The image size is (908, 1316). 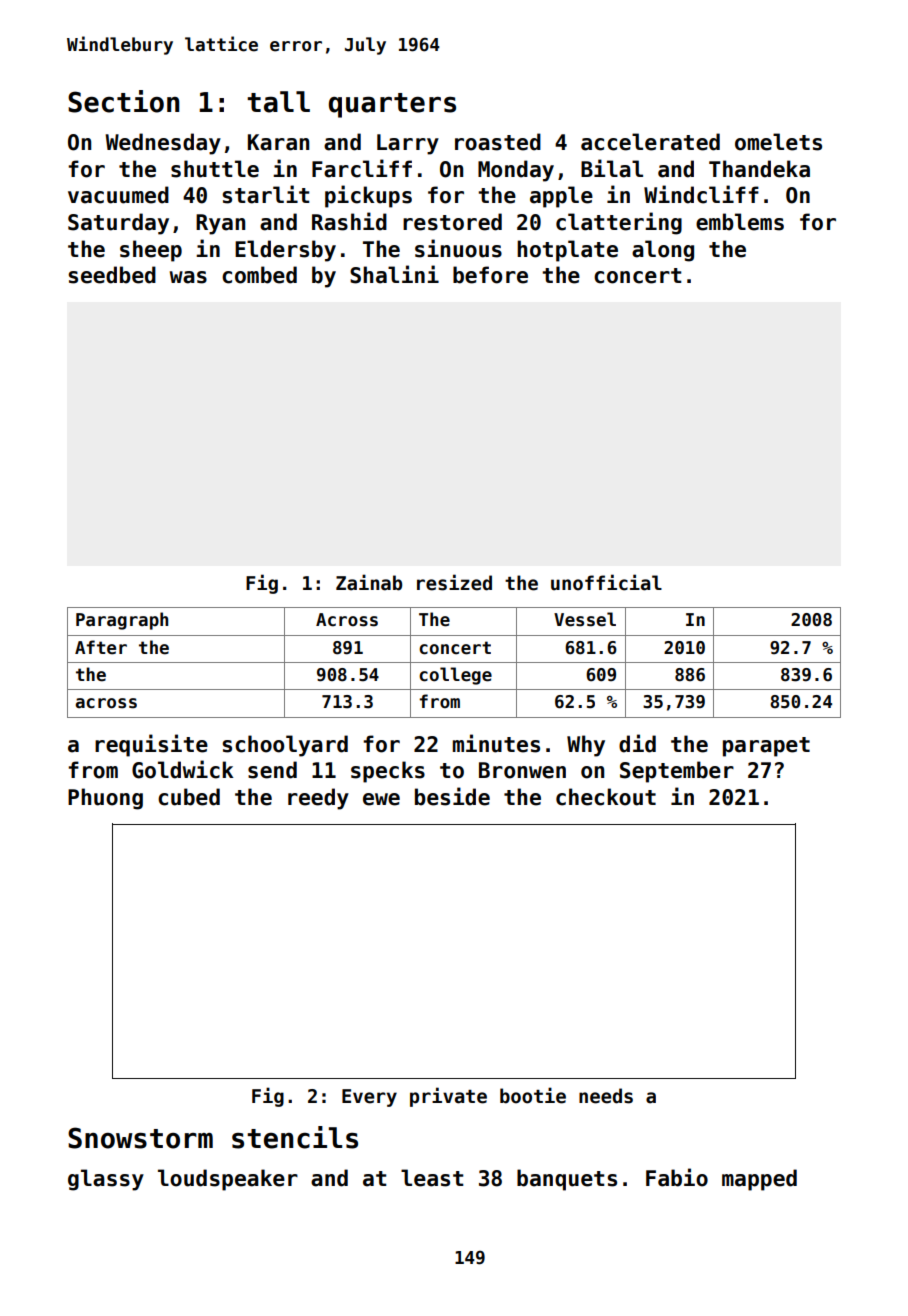 I want to click on private, so click(x=448, y=1097).
